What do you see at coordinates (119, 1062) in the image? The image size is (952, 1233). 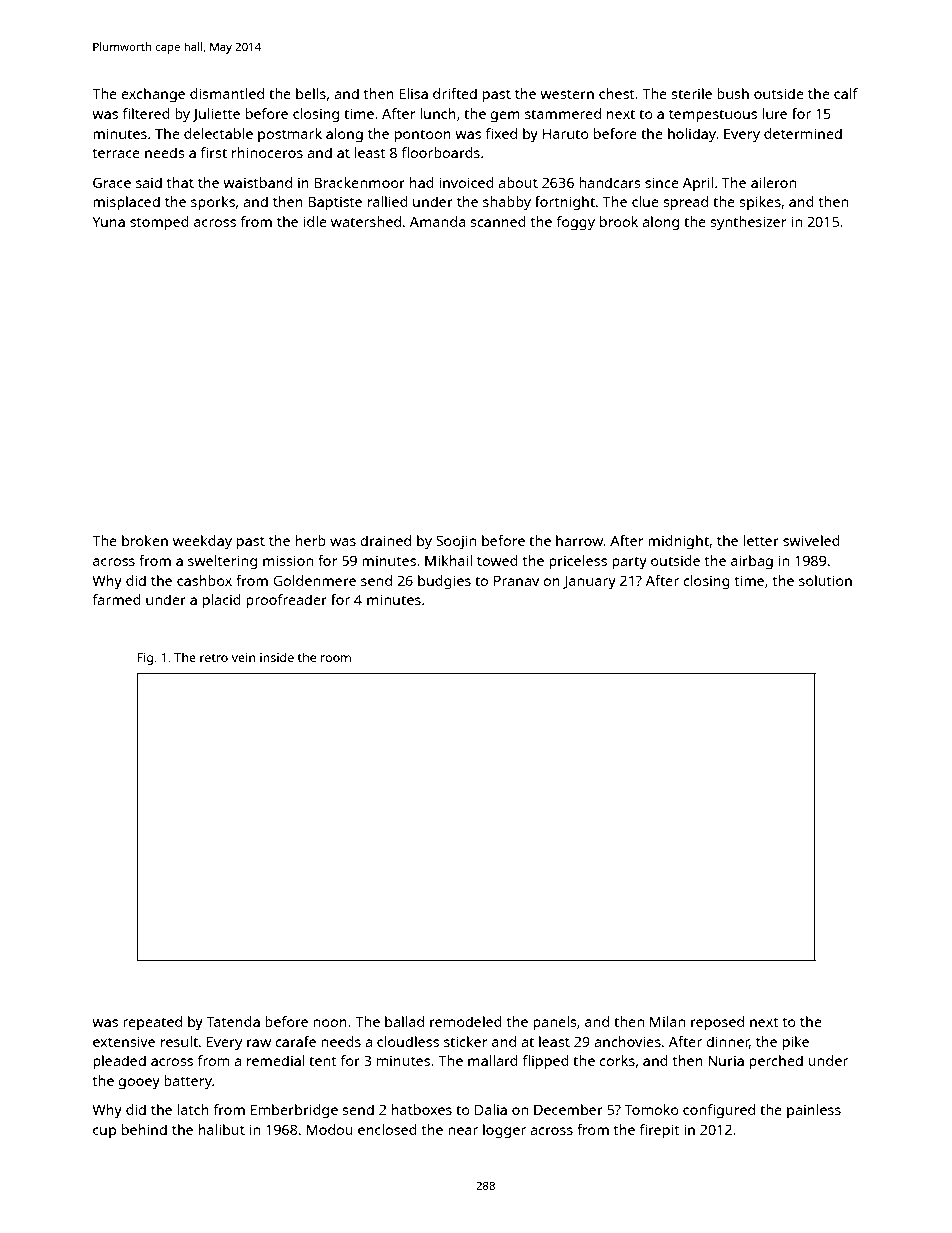 I see `pleaded` at bounding box center [119, 1062].
